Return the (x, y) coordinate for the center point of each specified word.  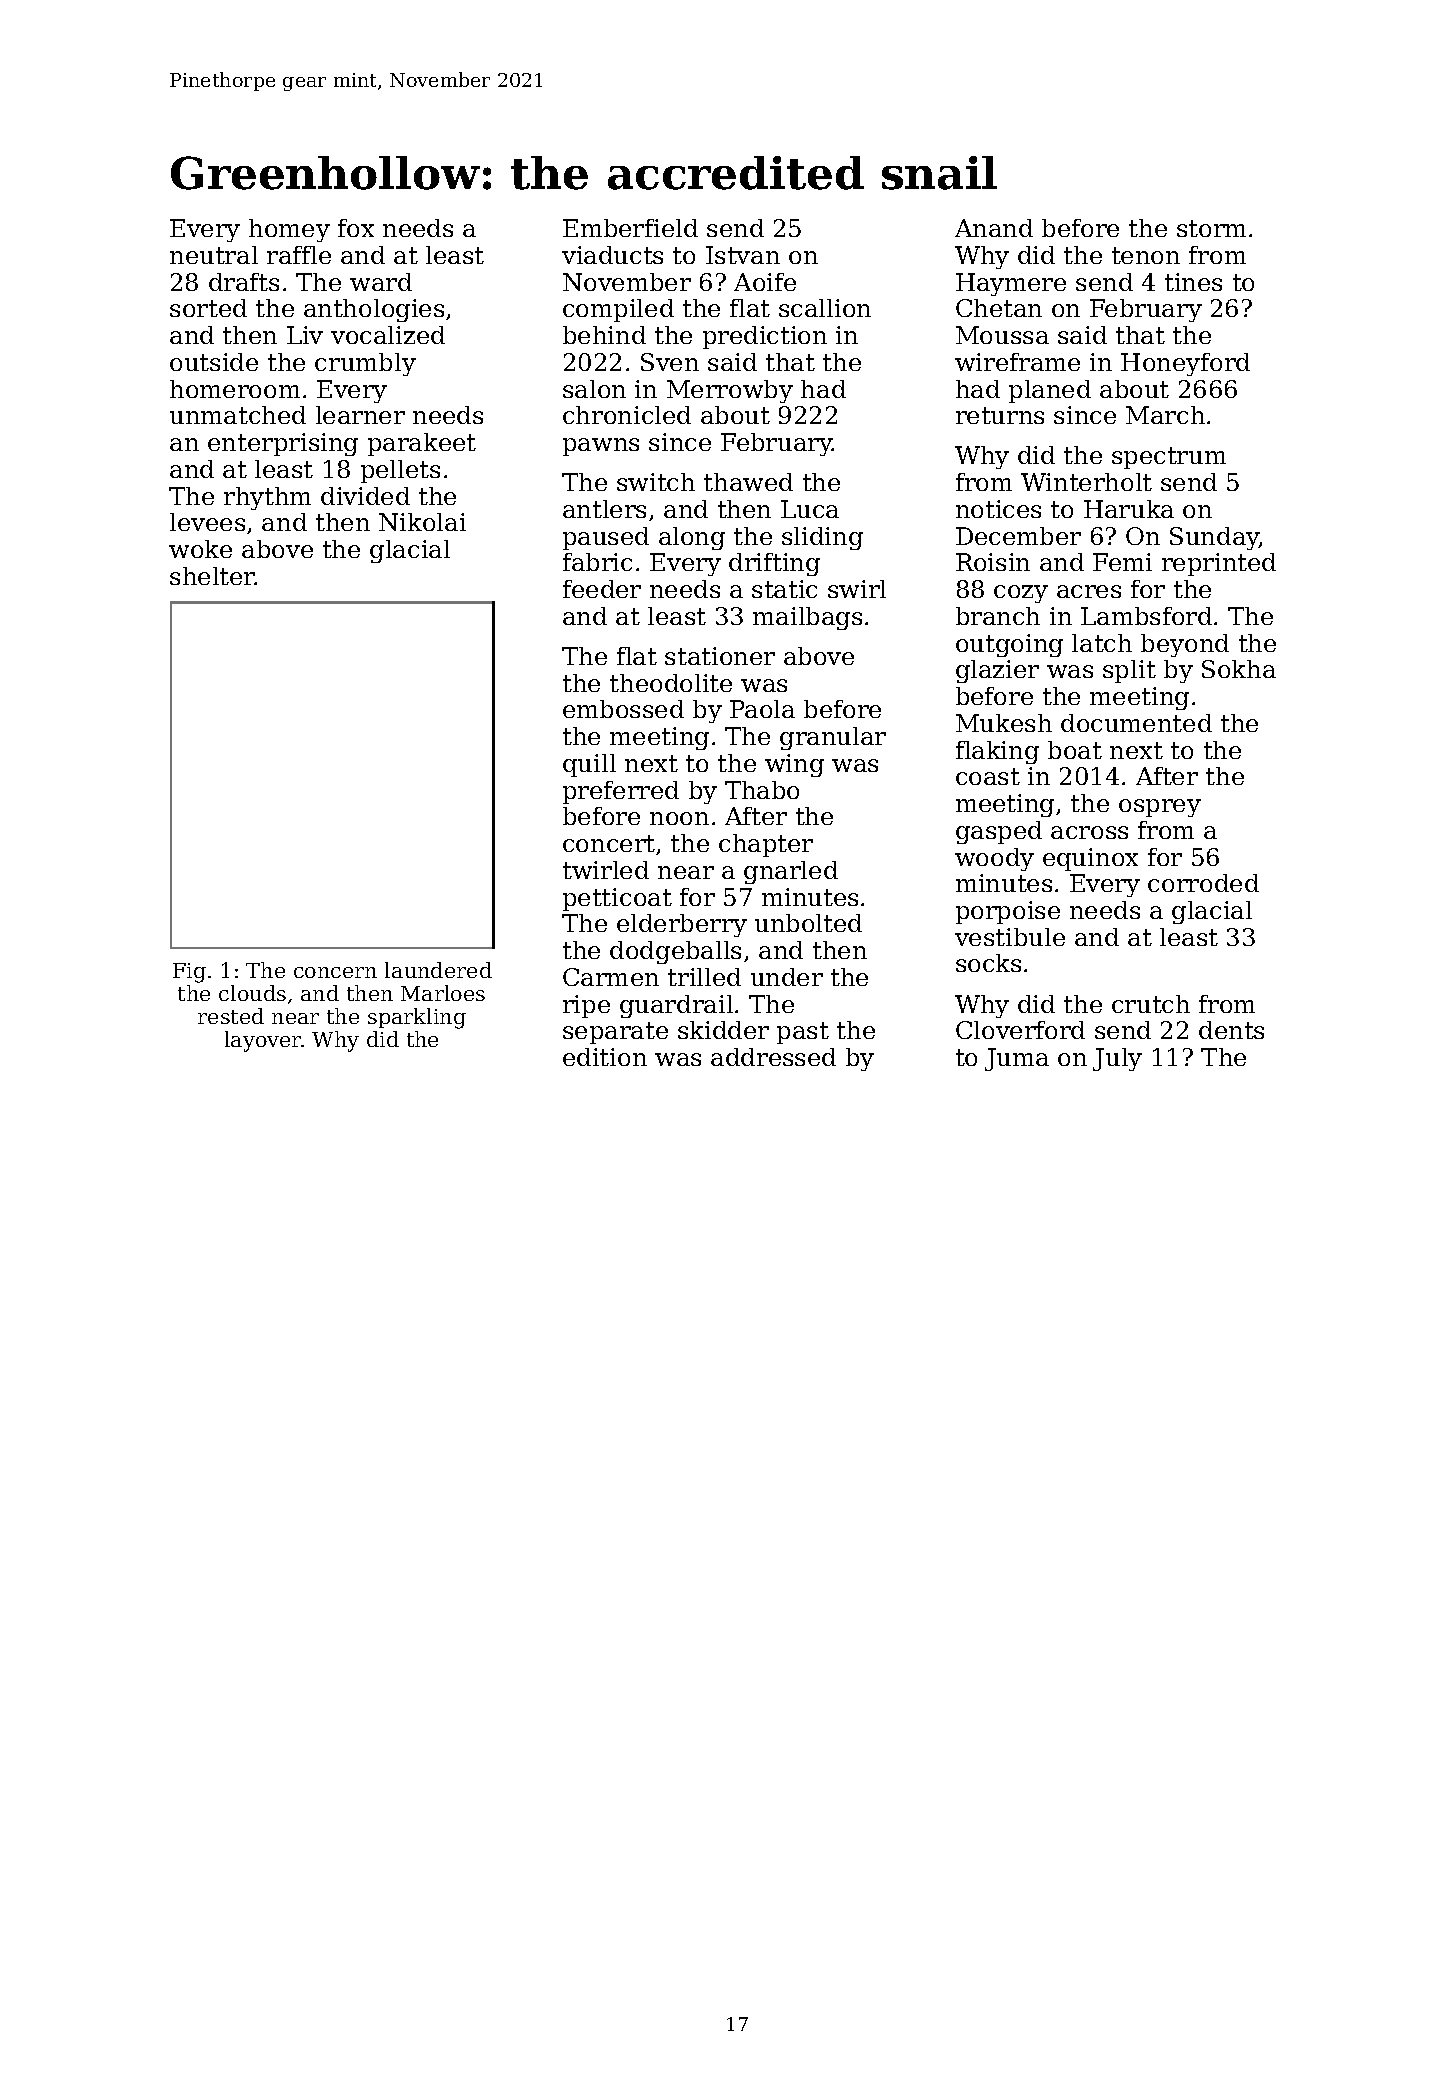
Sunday (1214, 538)
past (803, 1033)
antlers (604, 509)
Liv (305, 335)
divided (365, 496)
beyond (1185, 645)
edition (605, 1057)
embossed (623, 709)
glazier (997, 671)
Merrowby (730, 391)
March (1165, 415)
